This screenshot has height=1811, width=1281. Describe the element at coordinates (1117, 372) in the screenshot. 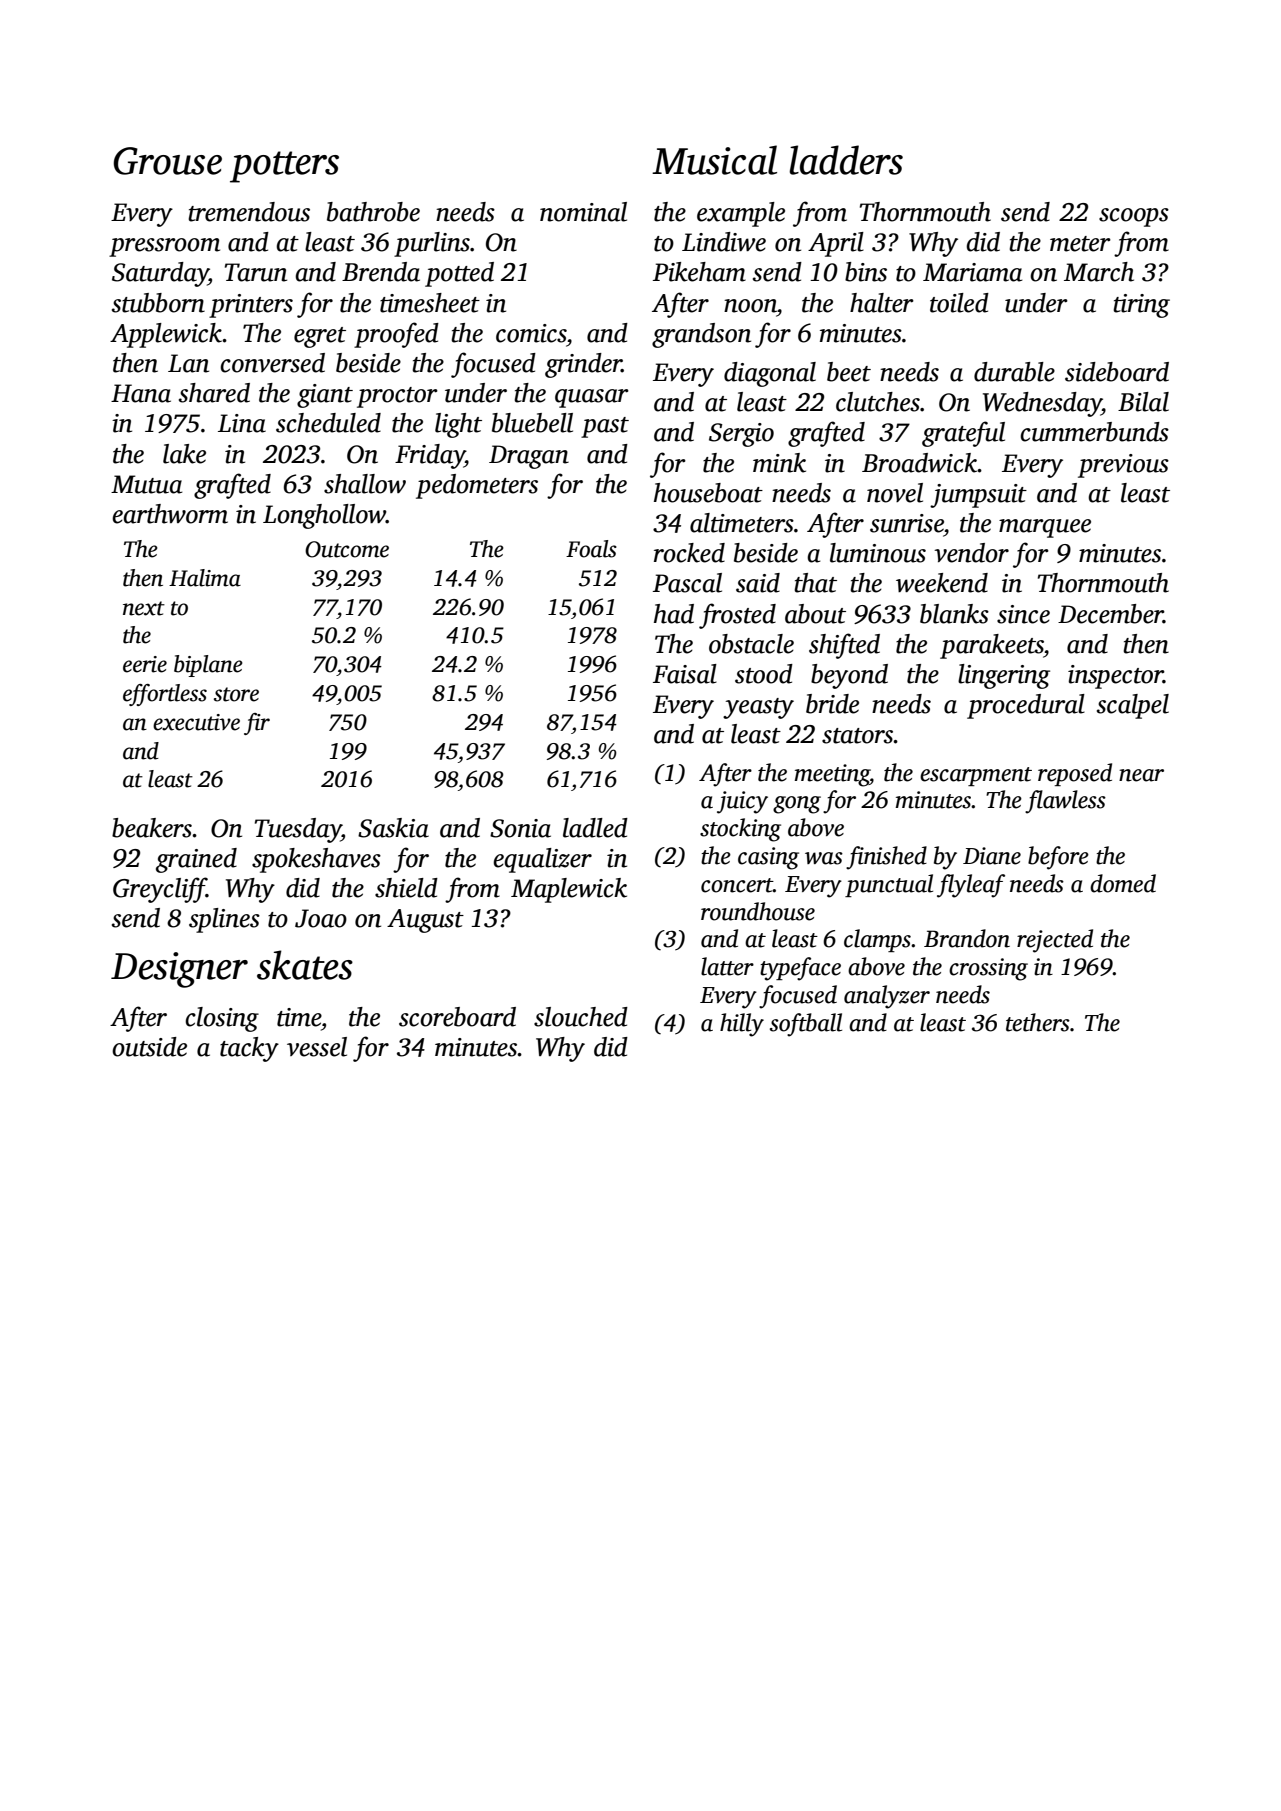

I see `sideboard` at that location.
